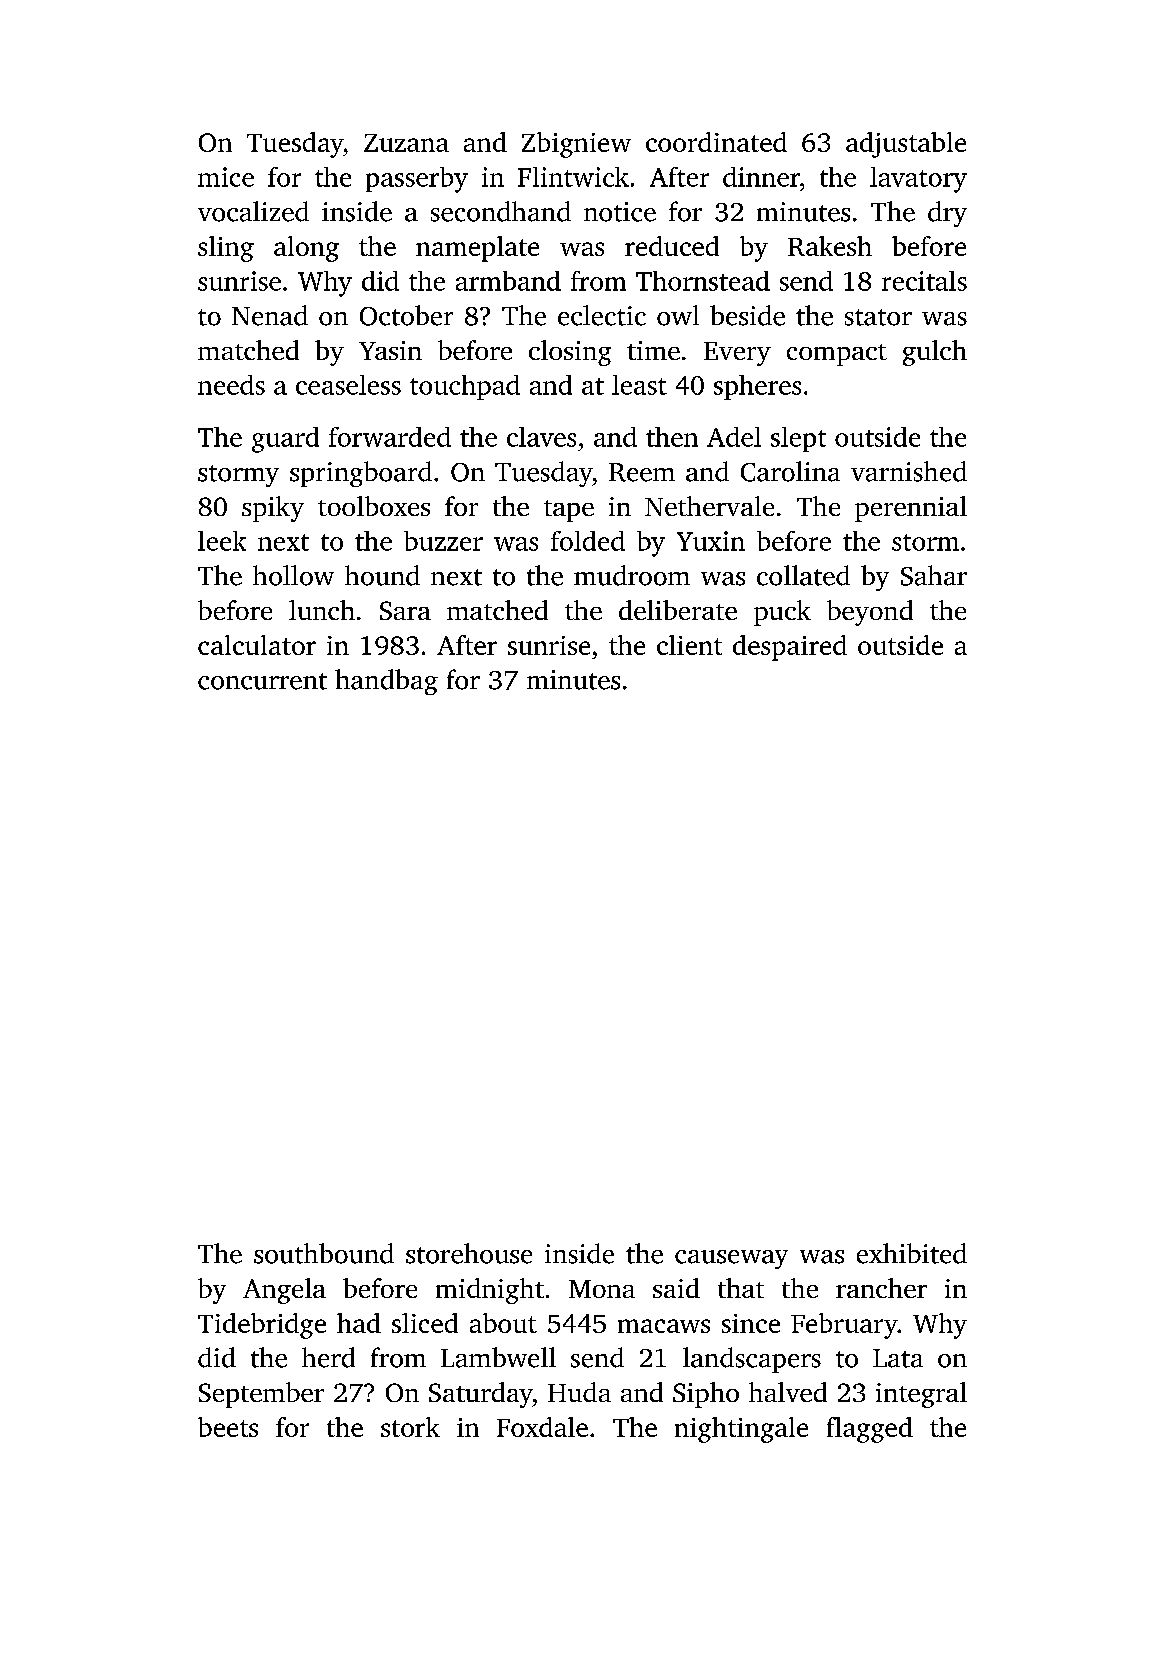 This page has width=1165, height=1654. What do you see at coordinates (386, 682) in the page?
I see `handbag` at bounding box center [386, 682].
